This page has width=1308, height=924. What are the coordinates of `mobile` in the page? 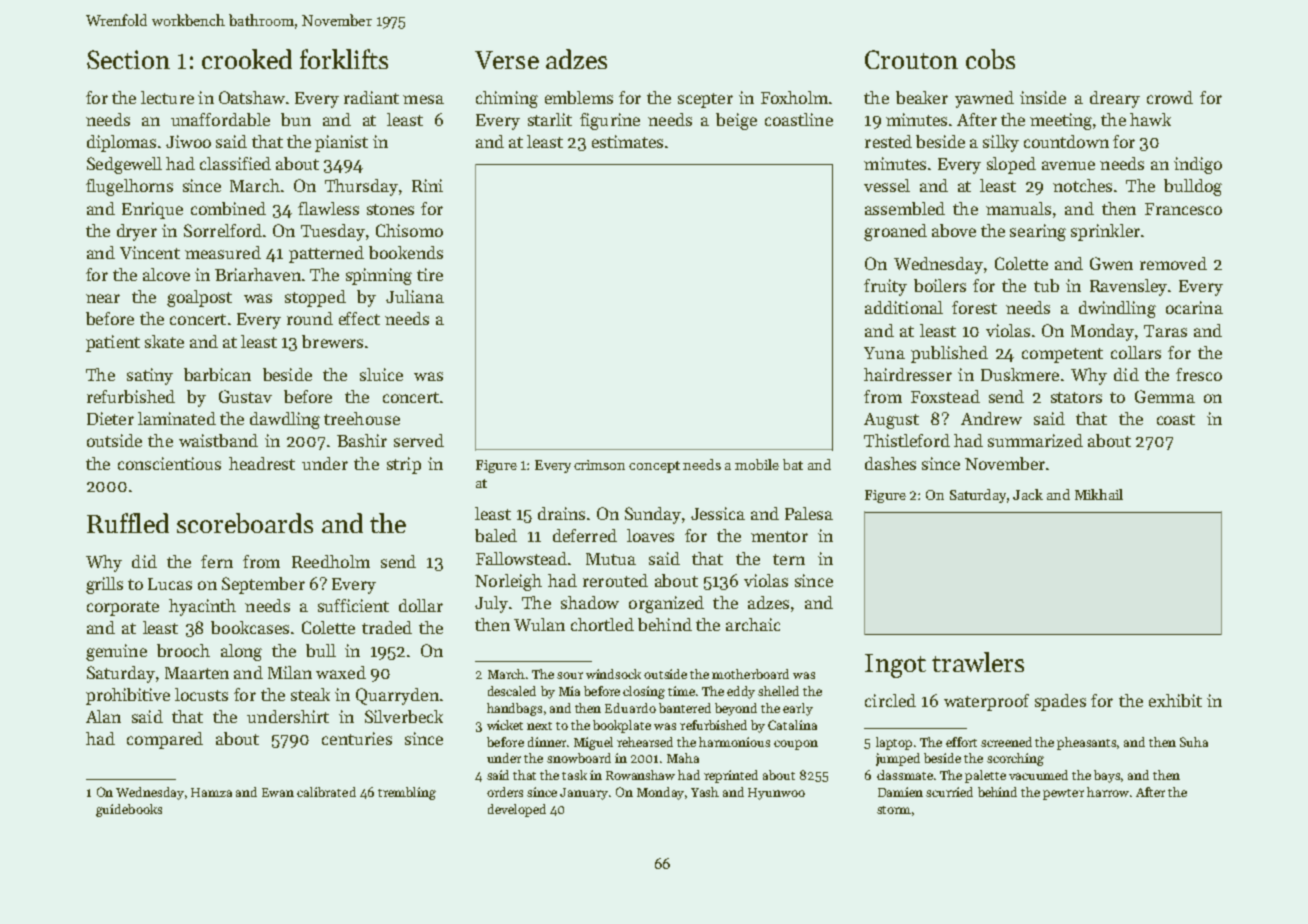 It's located at (757, 464).
